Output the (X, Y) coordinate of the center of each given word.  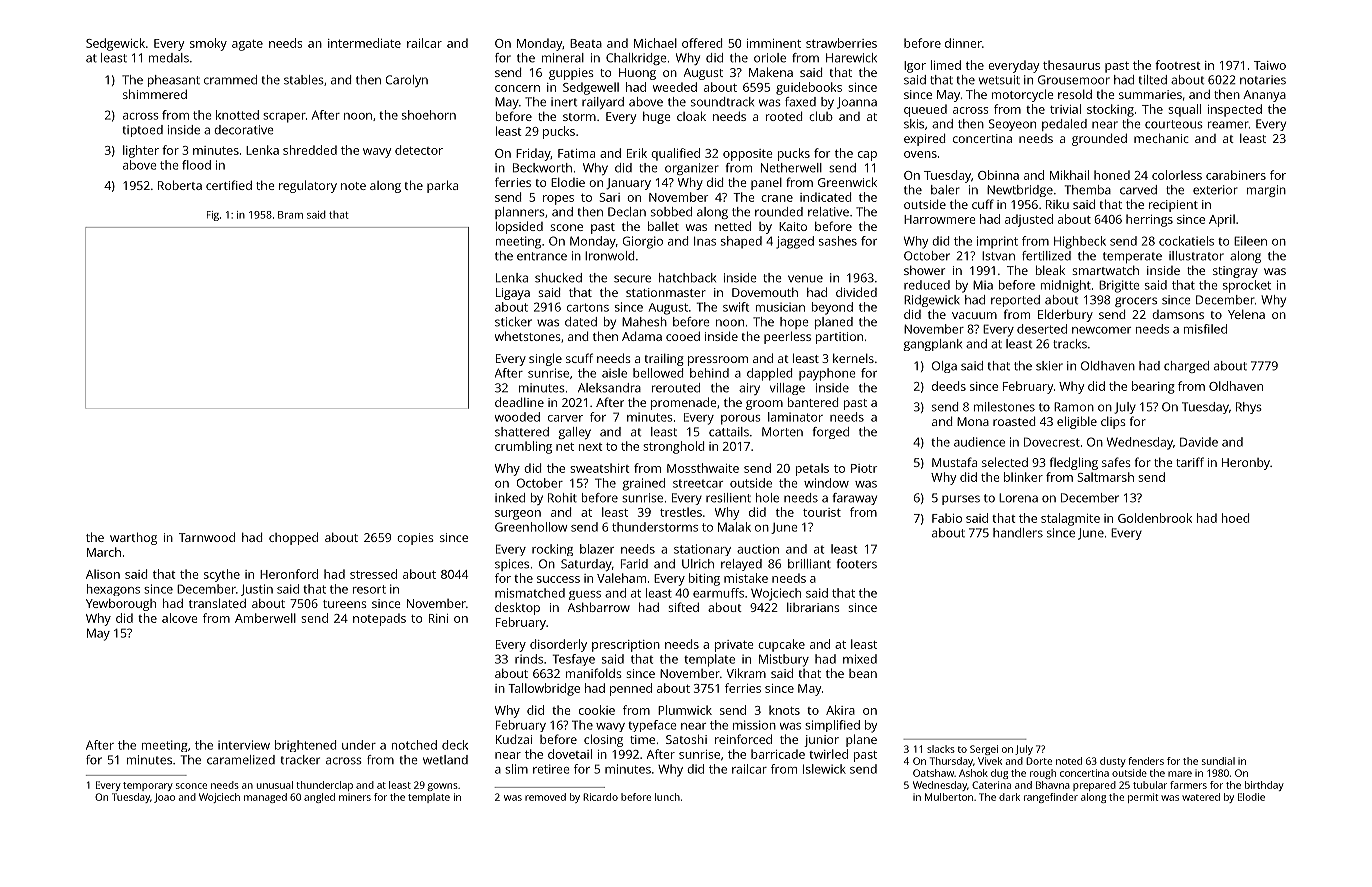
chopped (293, 538)
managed (265, 798)
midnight (1066, 286)
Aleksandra (609, 388)
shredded (310, 150)
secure (632, 279)
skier (1049, 366)
